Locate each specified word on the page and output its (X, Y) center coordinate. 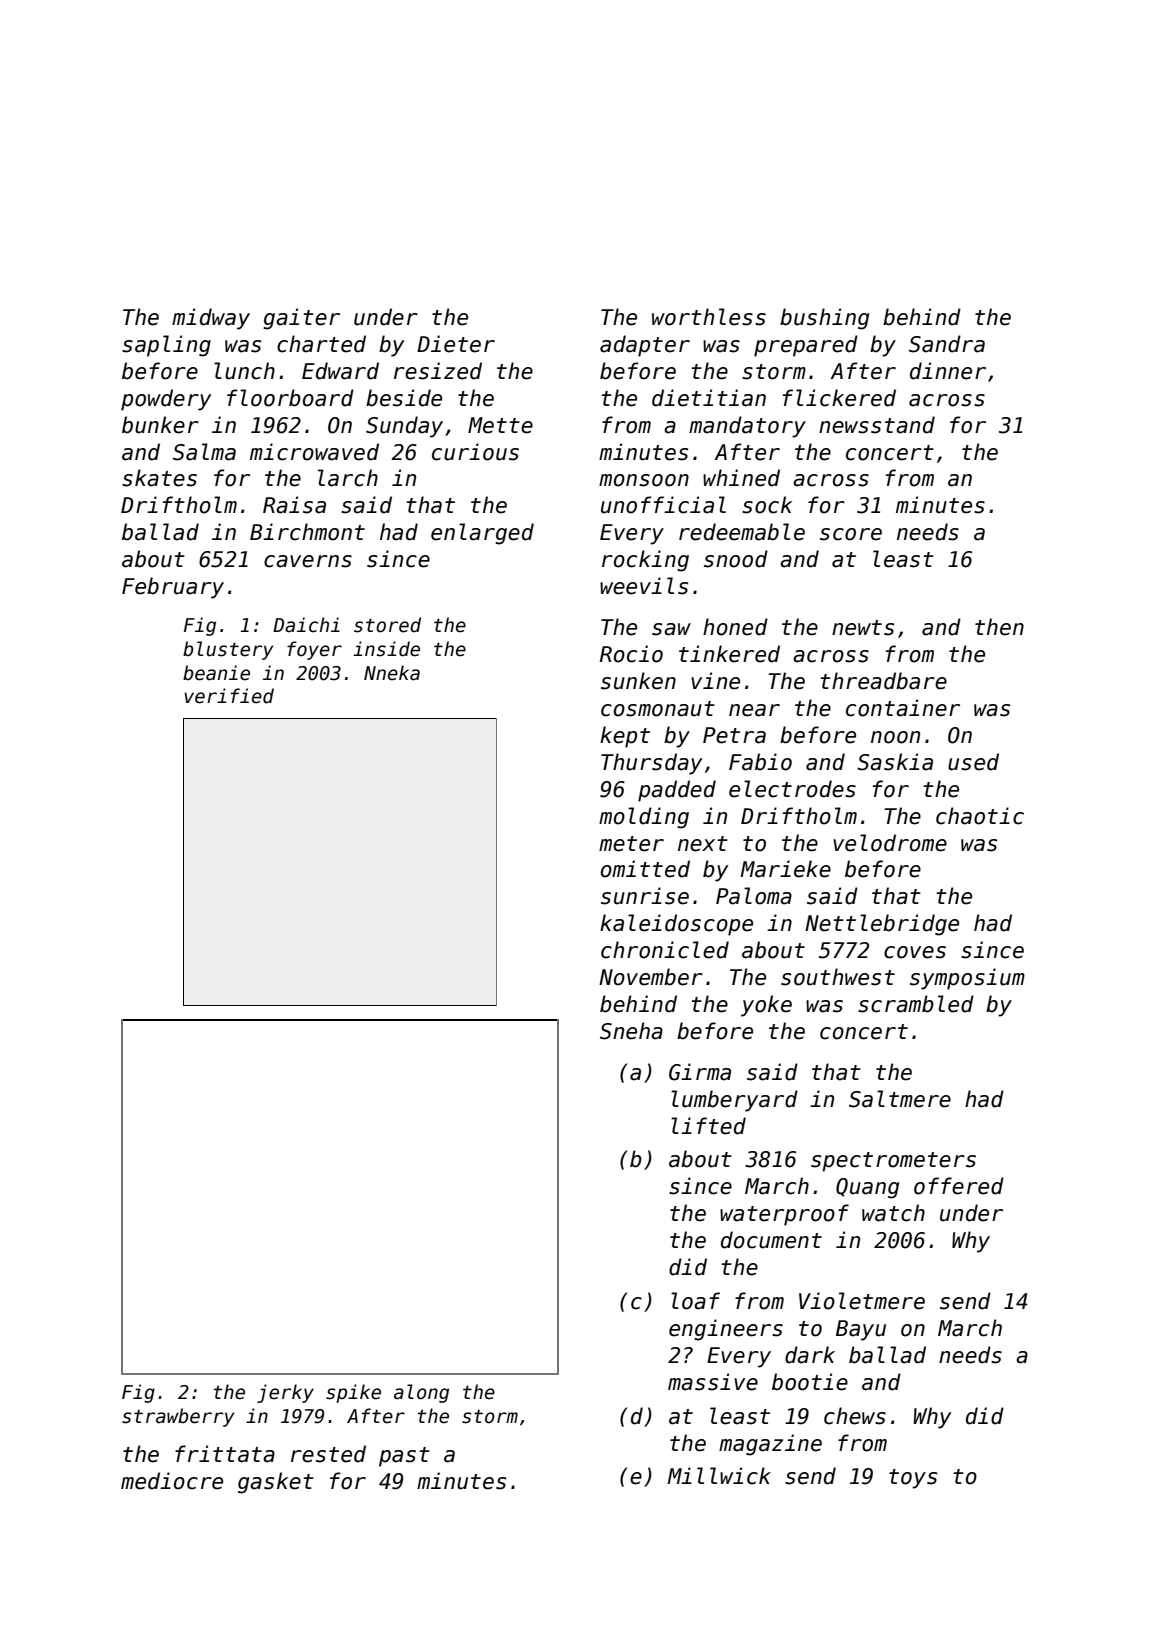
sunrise (645, 896)
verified (229, 696)
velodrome (890, 843)
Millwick (719, 1476)
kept (625, 737)
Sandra (947, 344)
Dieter (456, 344)
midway (211, 319)
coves (915, 952)
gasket (276, 1483)
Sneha (631, 1031)
